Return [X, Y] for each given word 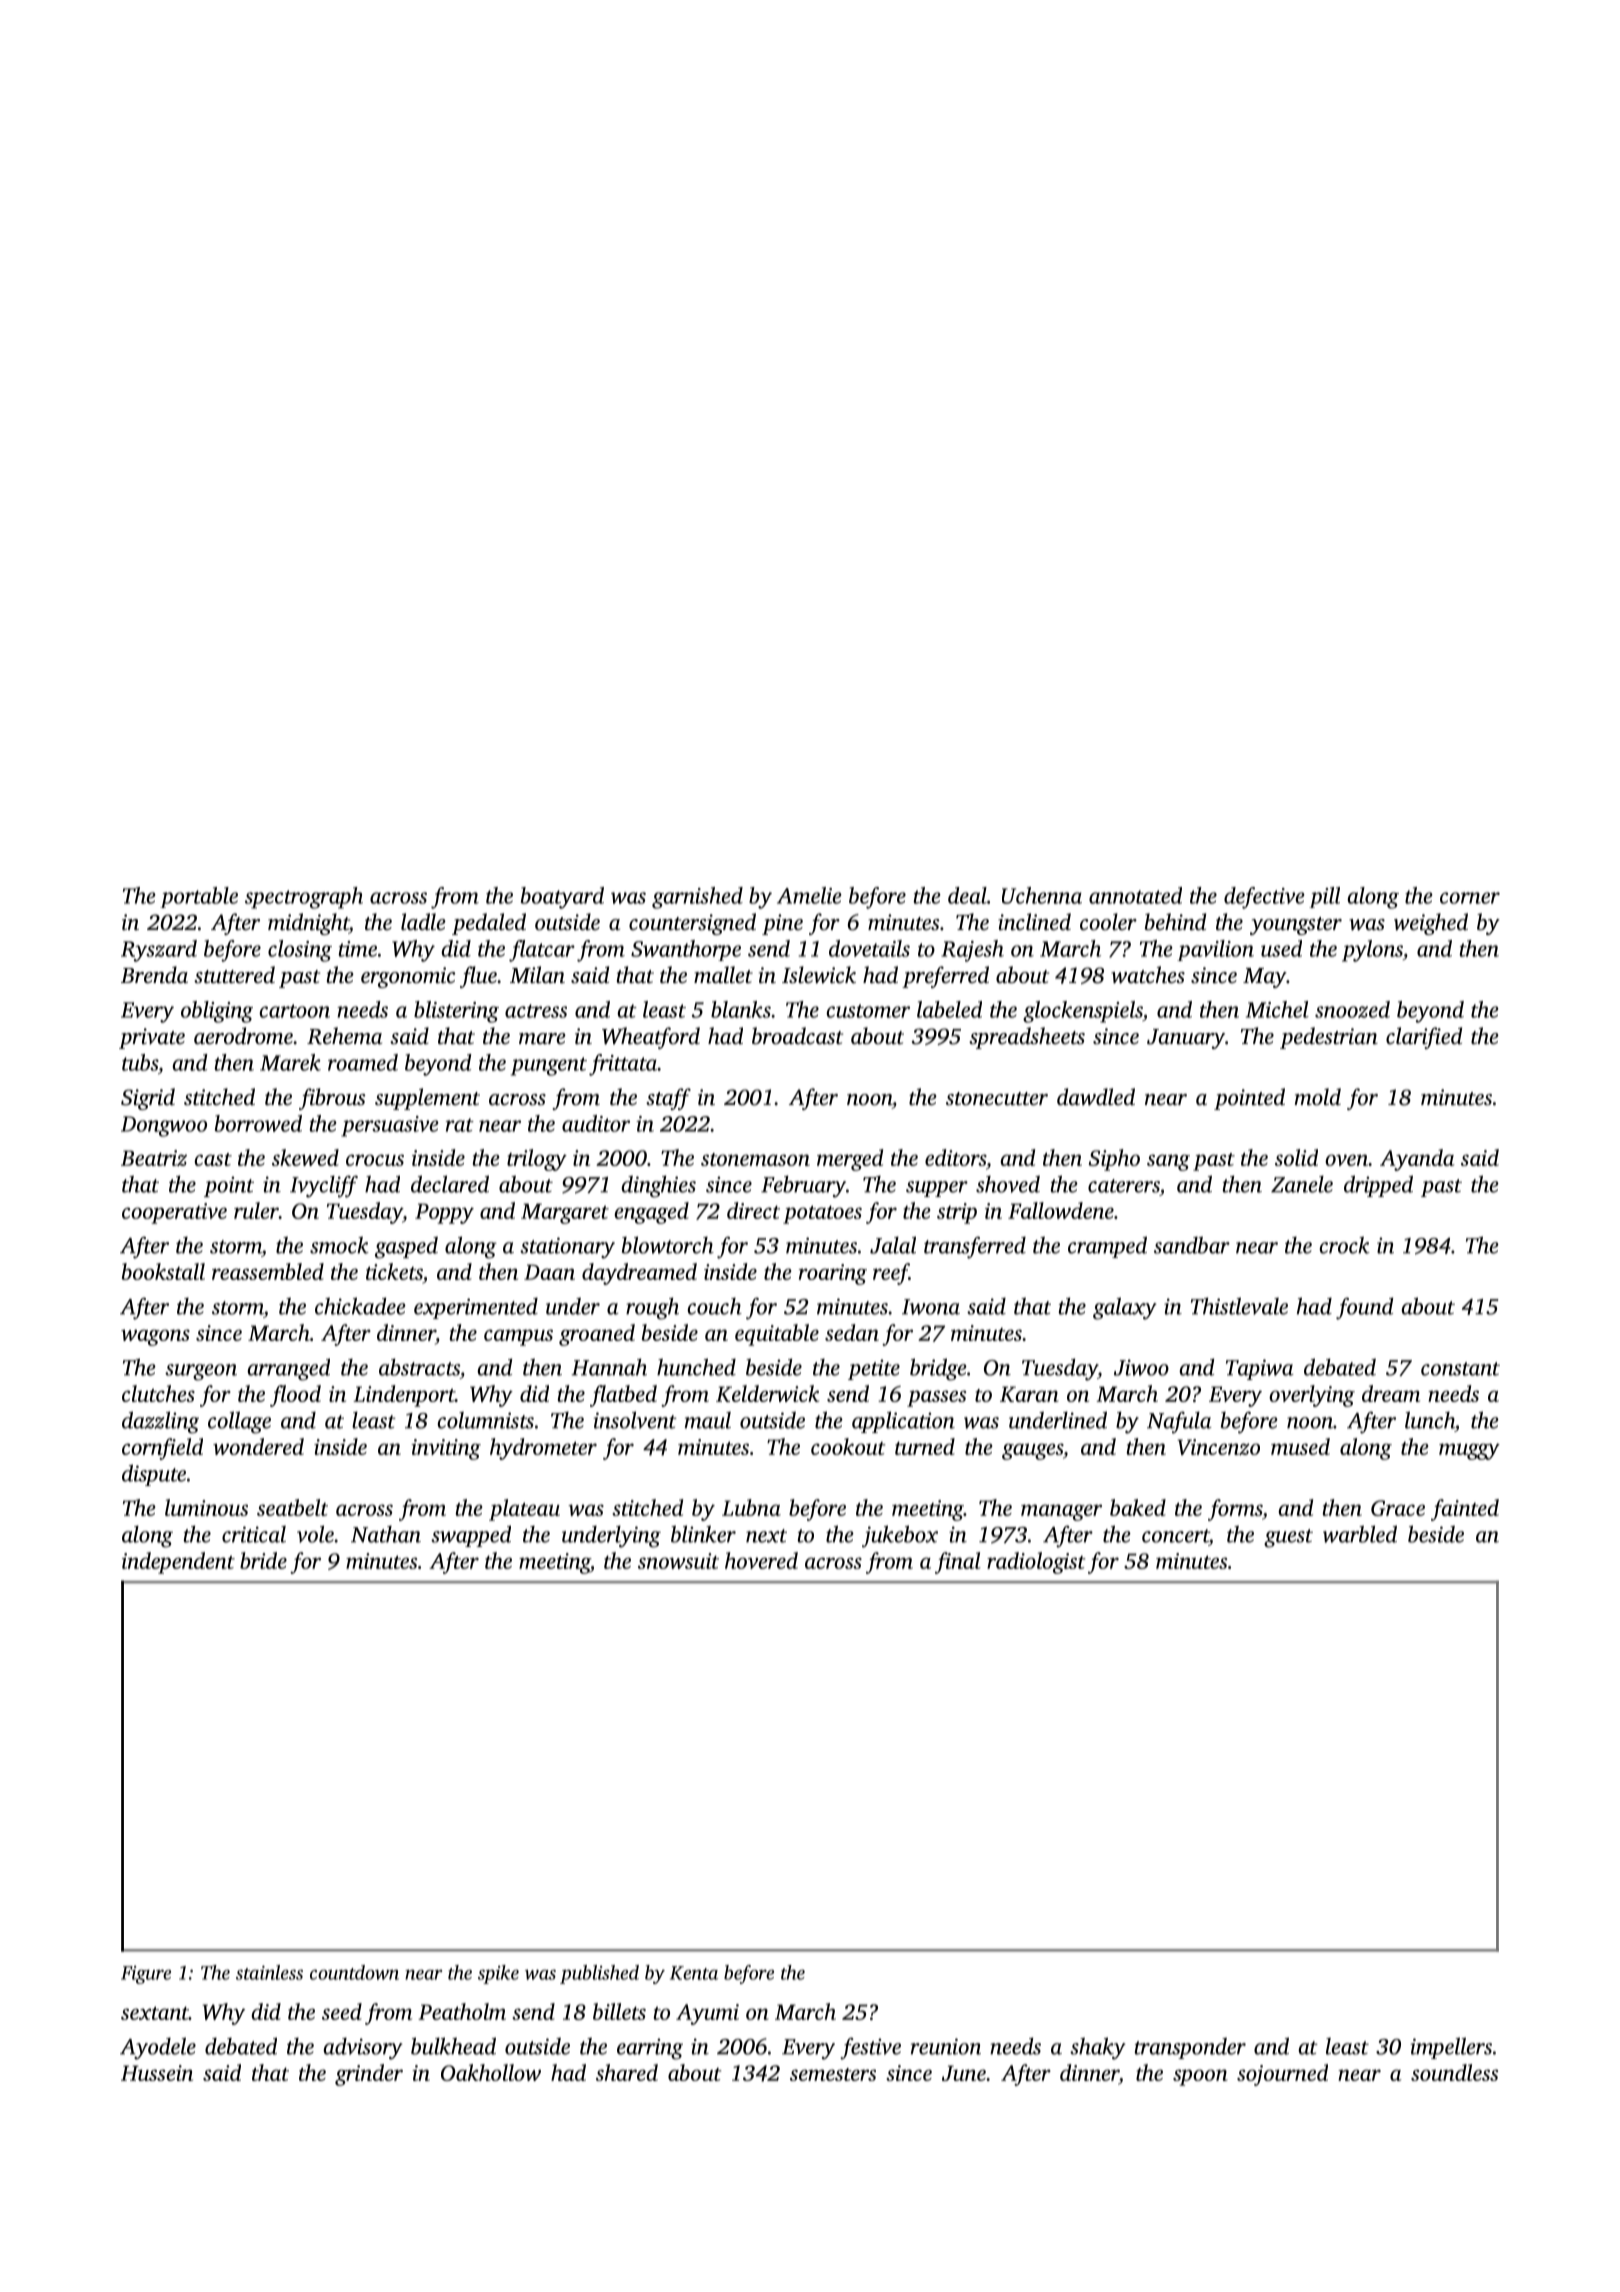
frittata [623, 1065]
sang [1168, 1162]
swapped [471, 1536]
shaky [1097, 2048]
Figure [146, 1975]
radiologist [1036, 1563]
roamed [363, 1062]
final [958, 1563]
